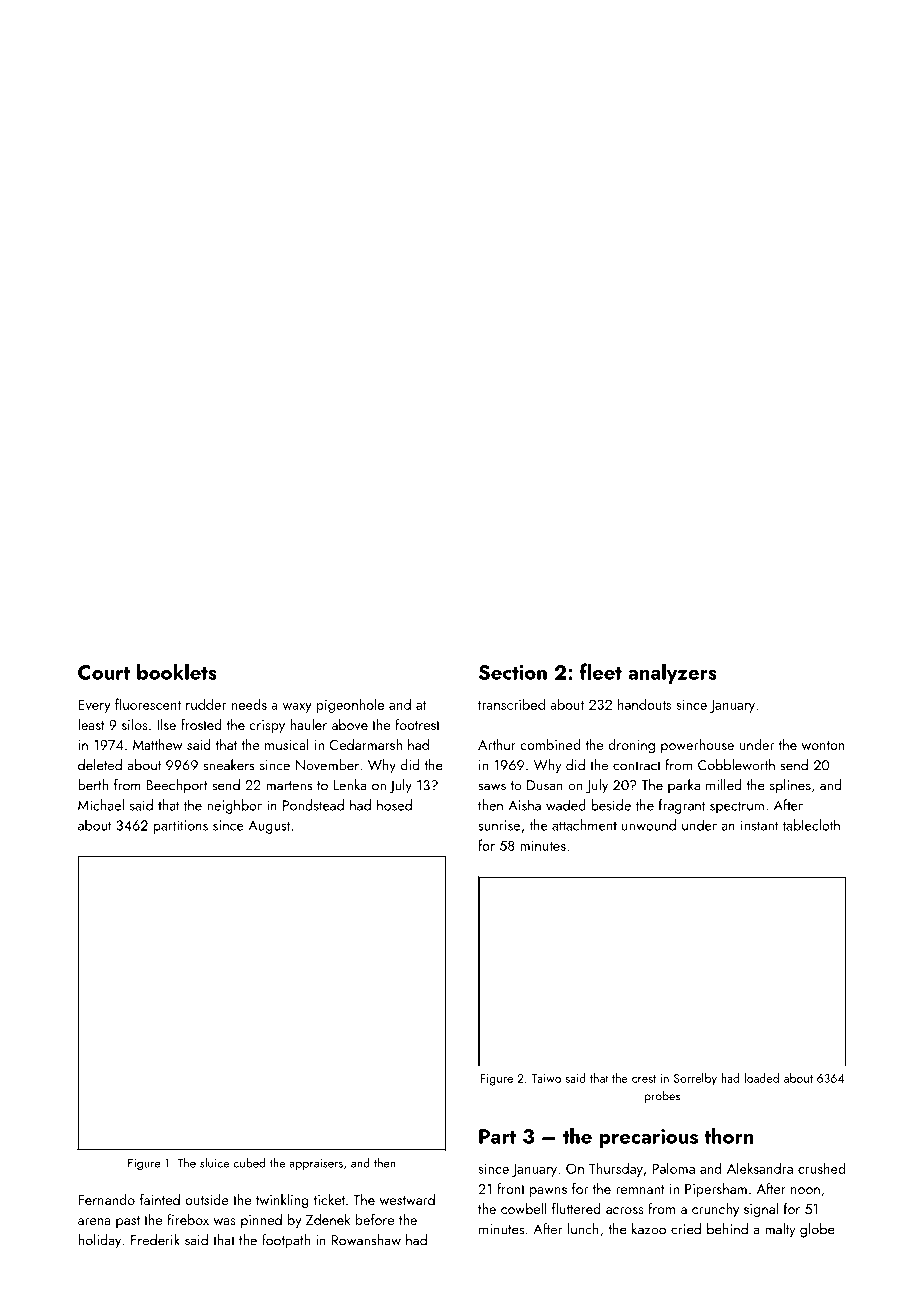 The image size is (924, 1308). I want to click on booklets, so click(177, 671).
